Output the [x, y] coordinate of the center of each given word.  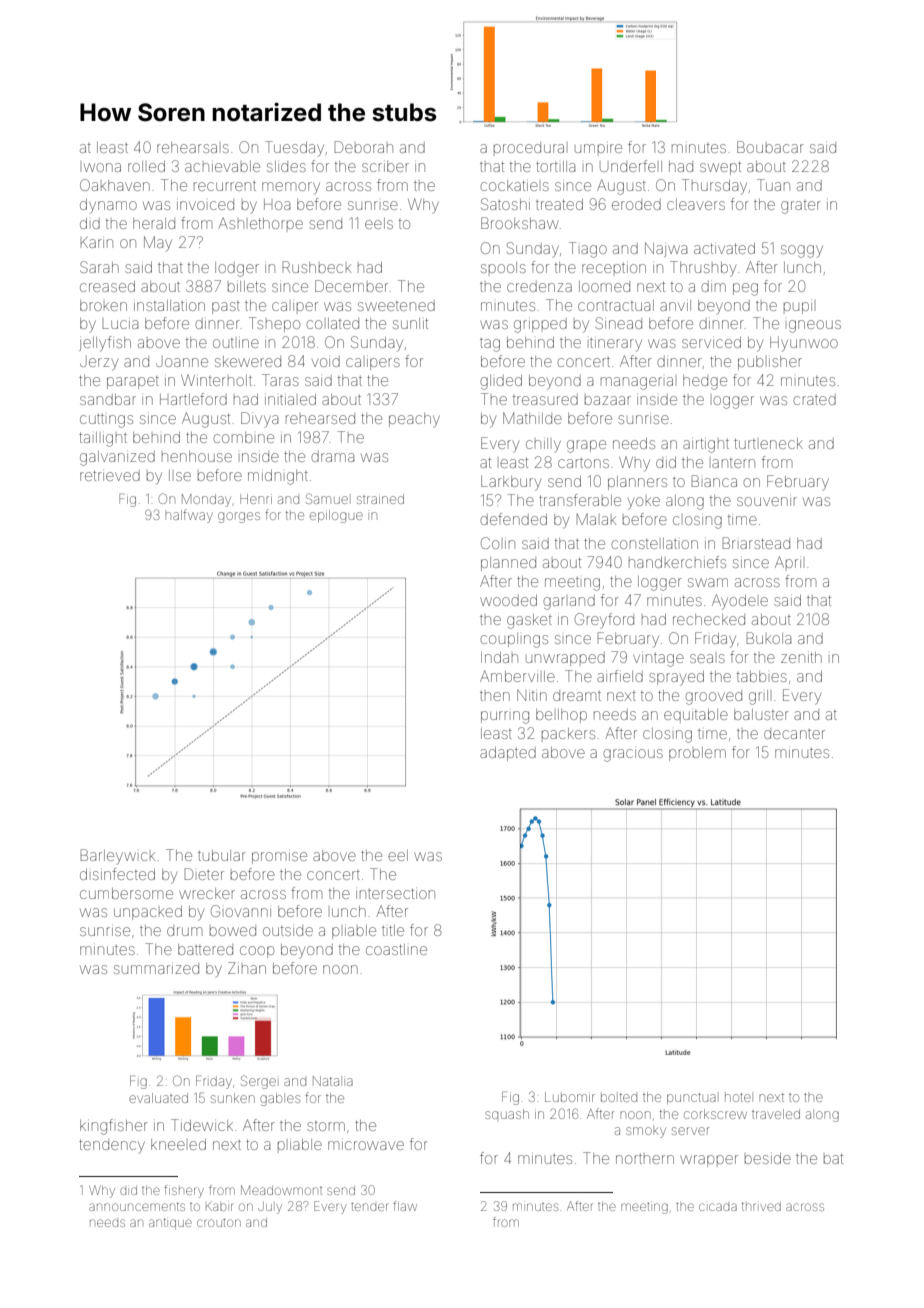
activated [724, 248]
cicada [718, 1207]
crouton [219, 1222]
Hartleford [193, 399]
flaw [405, 1206]
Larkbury [511, 483]
